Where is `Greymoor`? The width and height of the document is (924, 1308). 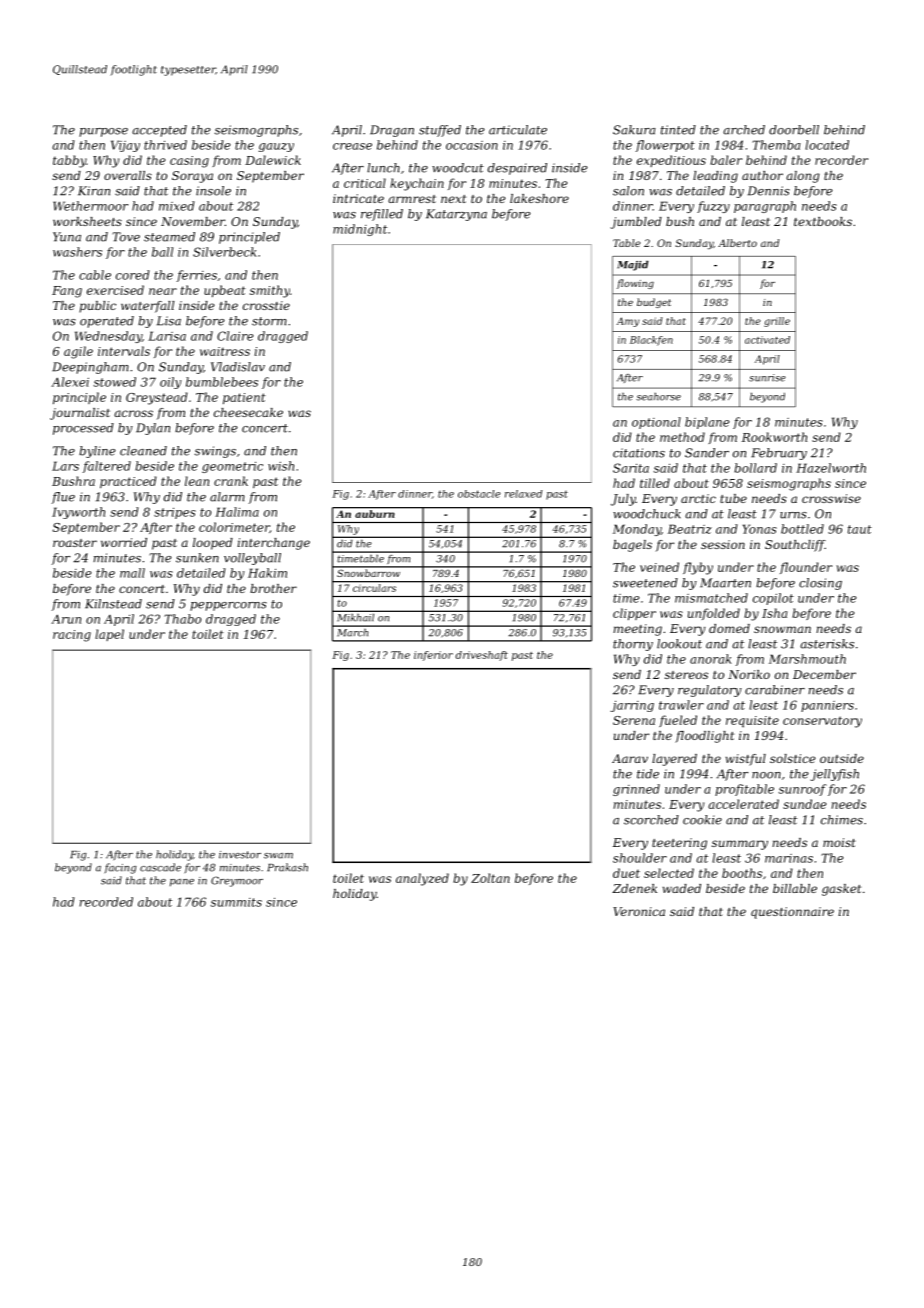
Greymoor is located at coordinates (237, 881).
